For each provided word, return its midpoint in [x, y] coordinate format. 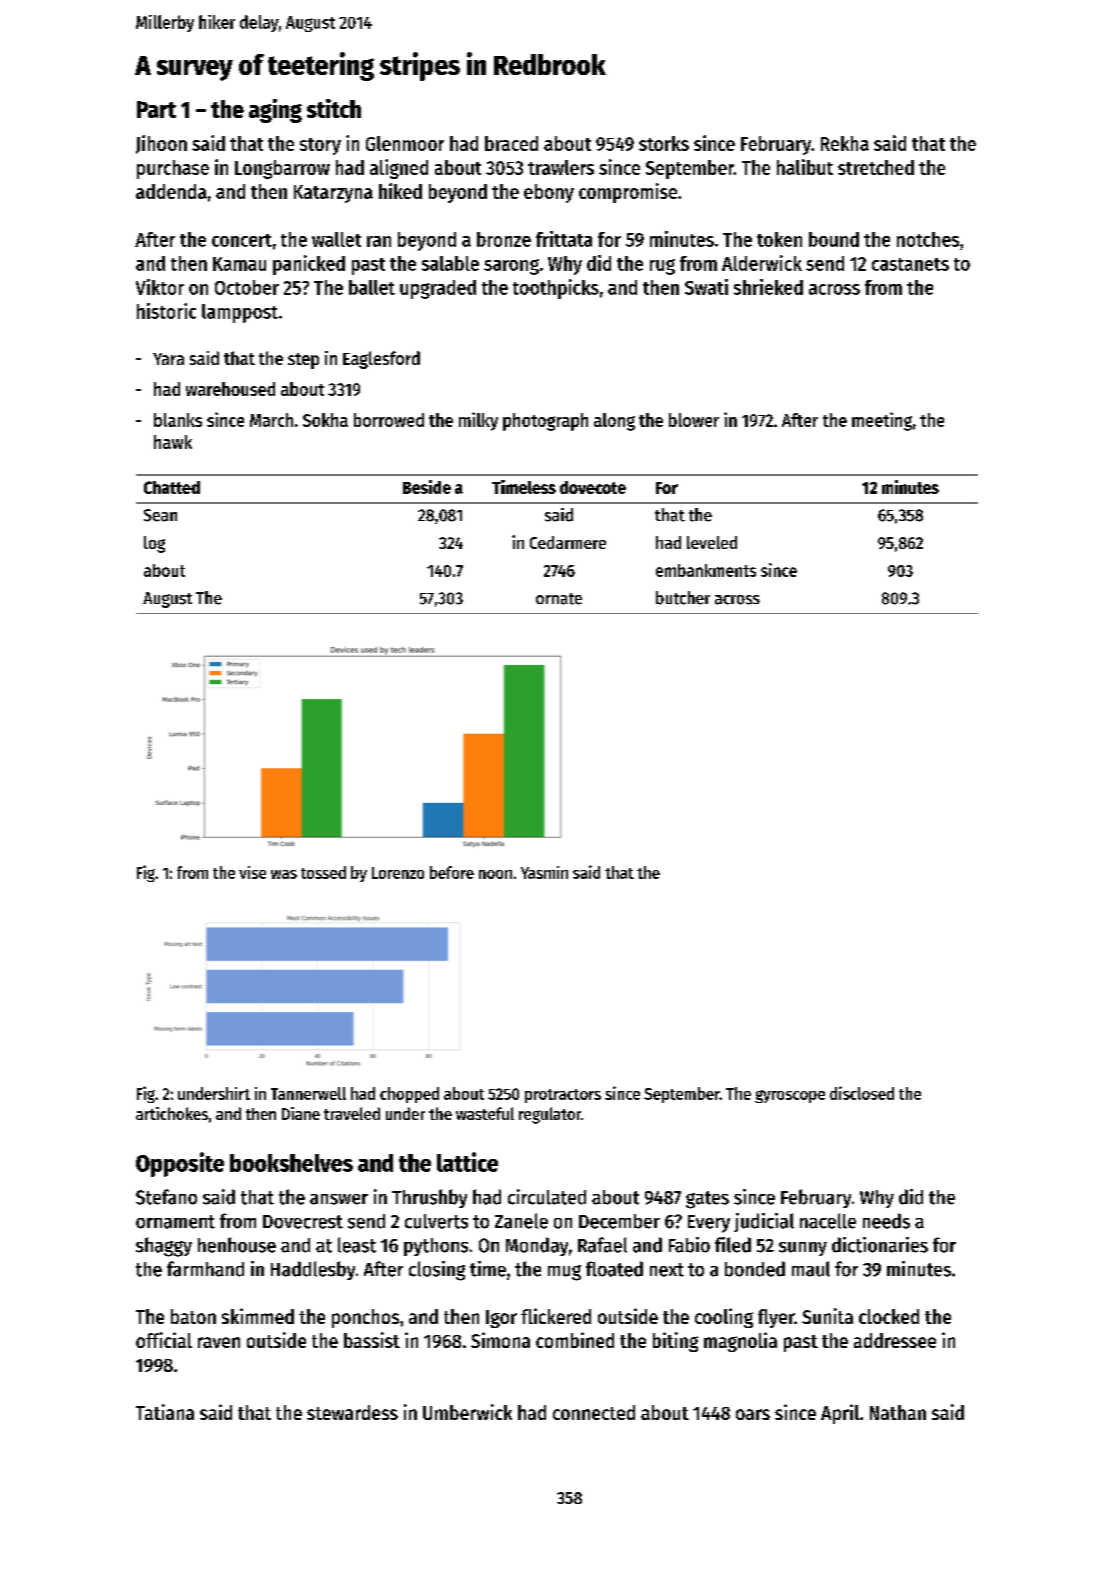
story [320, 146]
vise [252, 872]
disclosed [862, 1093]
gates [707, 1200]
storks [664, 143]
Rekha [845, 143]
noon [495, 874]
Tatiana [165, 1412]
